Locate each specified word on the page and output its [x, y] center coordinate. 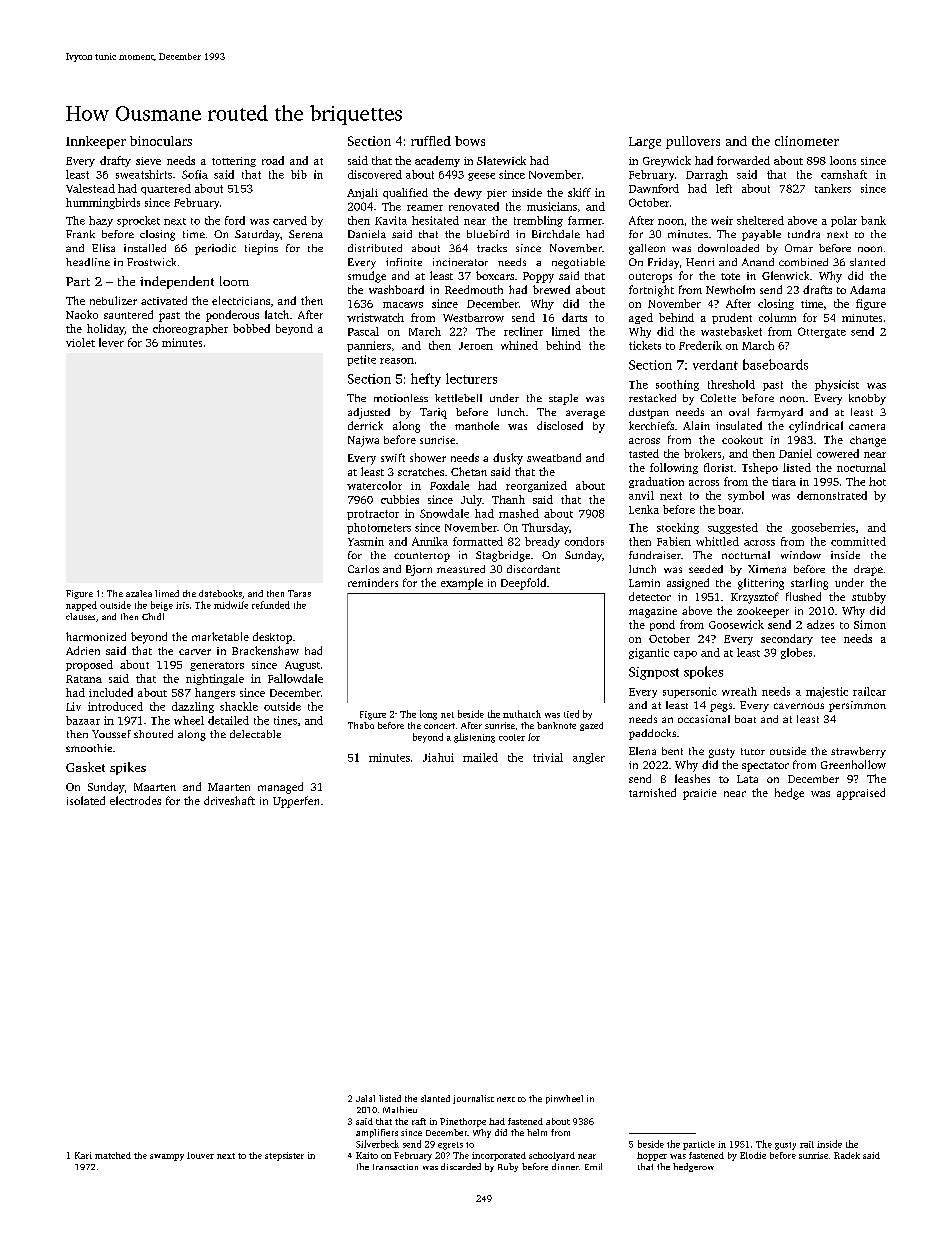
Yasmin [366, 541]
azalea [139, 593]
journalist [473, 1099]
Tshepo [760, 468]
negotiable [578, 263]
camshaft [844, 174]
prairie [700, 794]
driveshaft [229, 800]
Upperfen [296, 802]
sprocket [138, 221]
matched [113, 1155]
